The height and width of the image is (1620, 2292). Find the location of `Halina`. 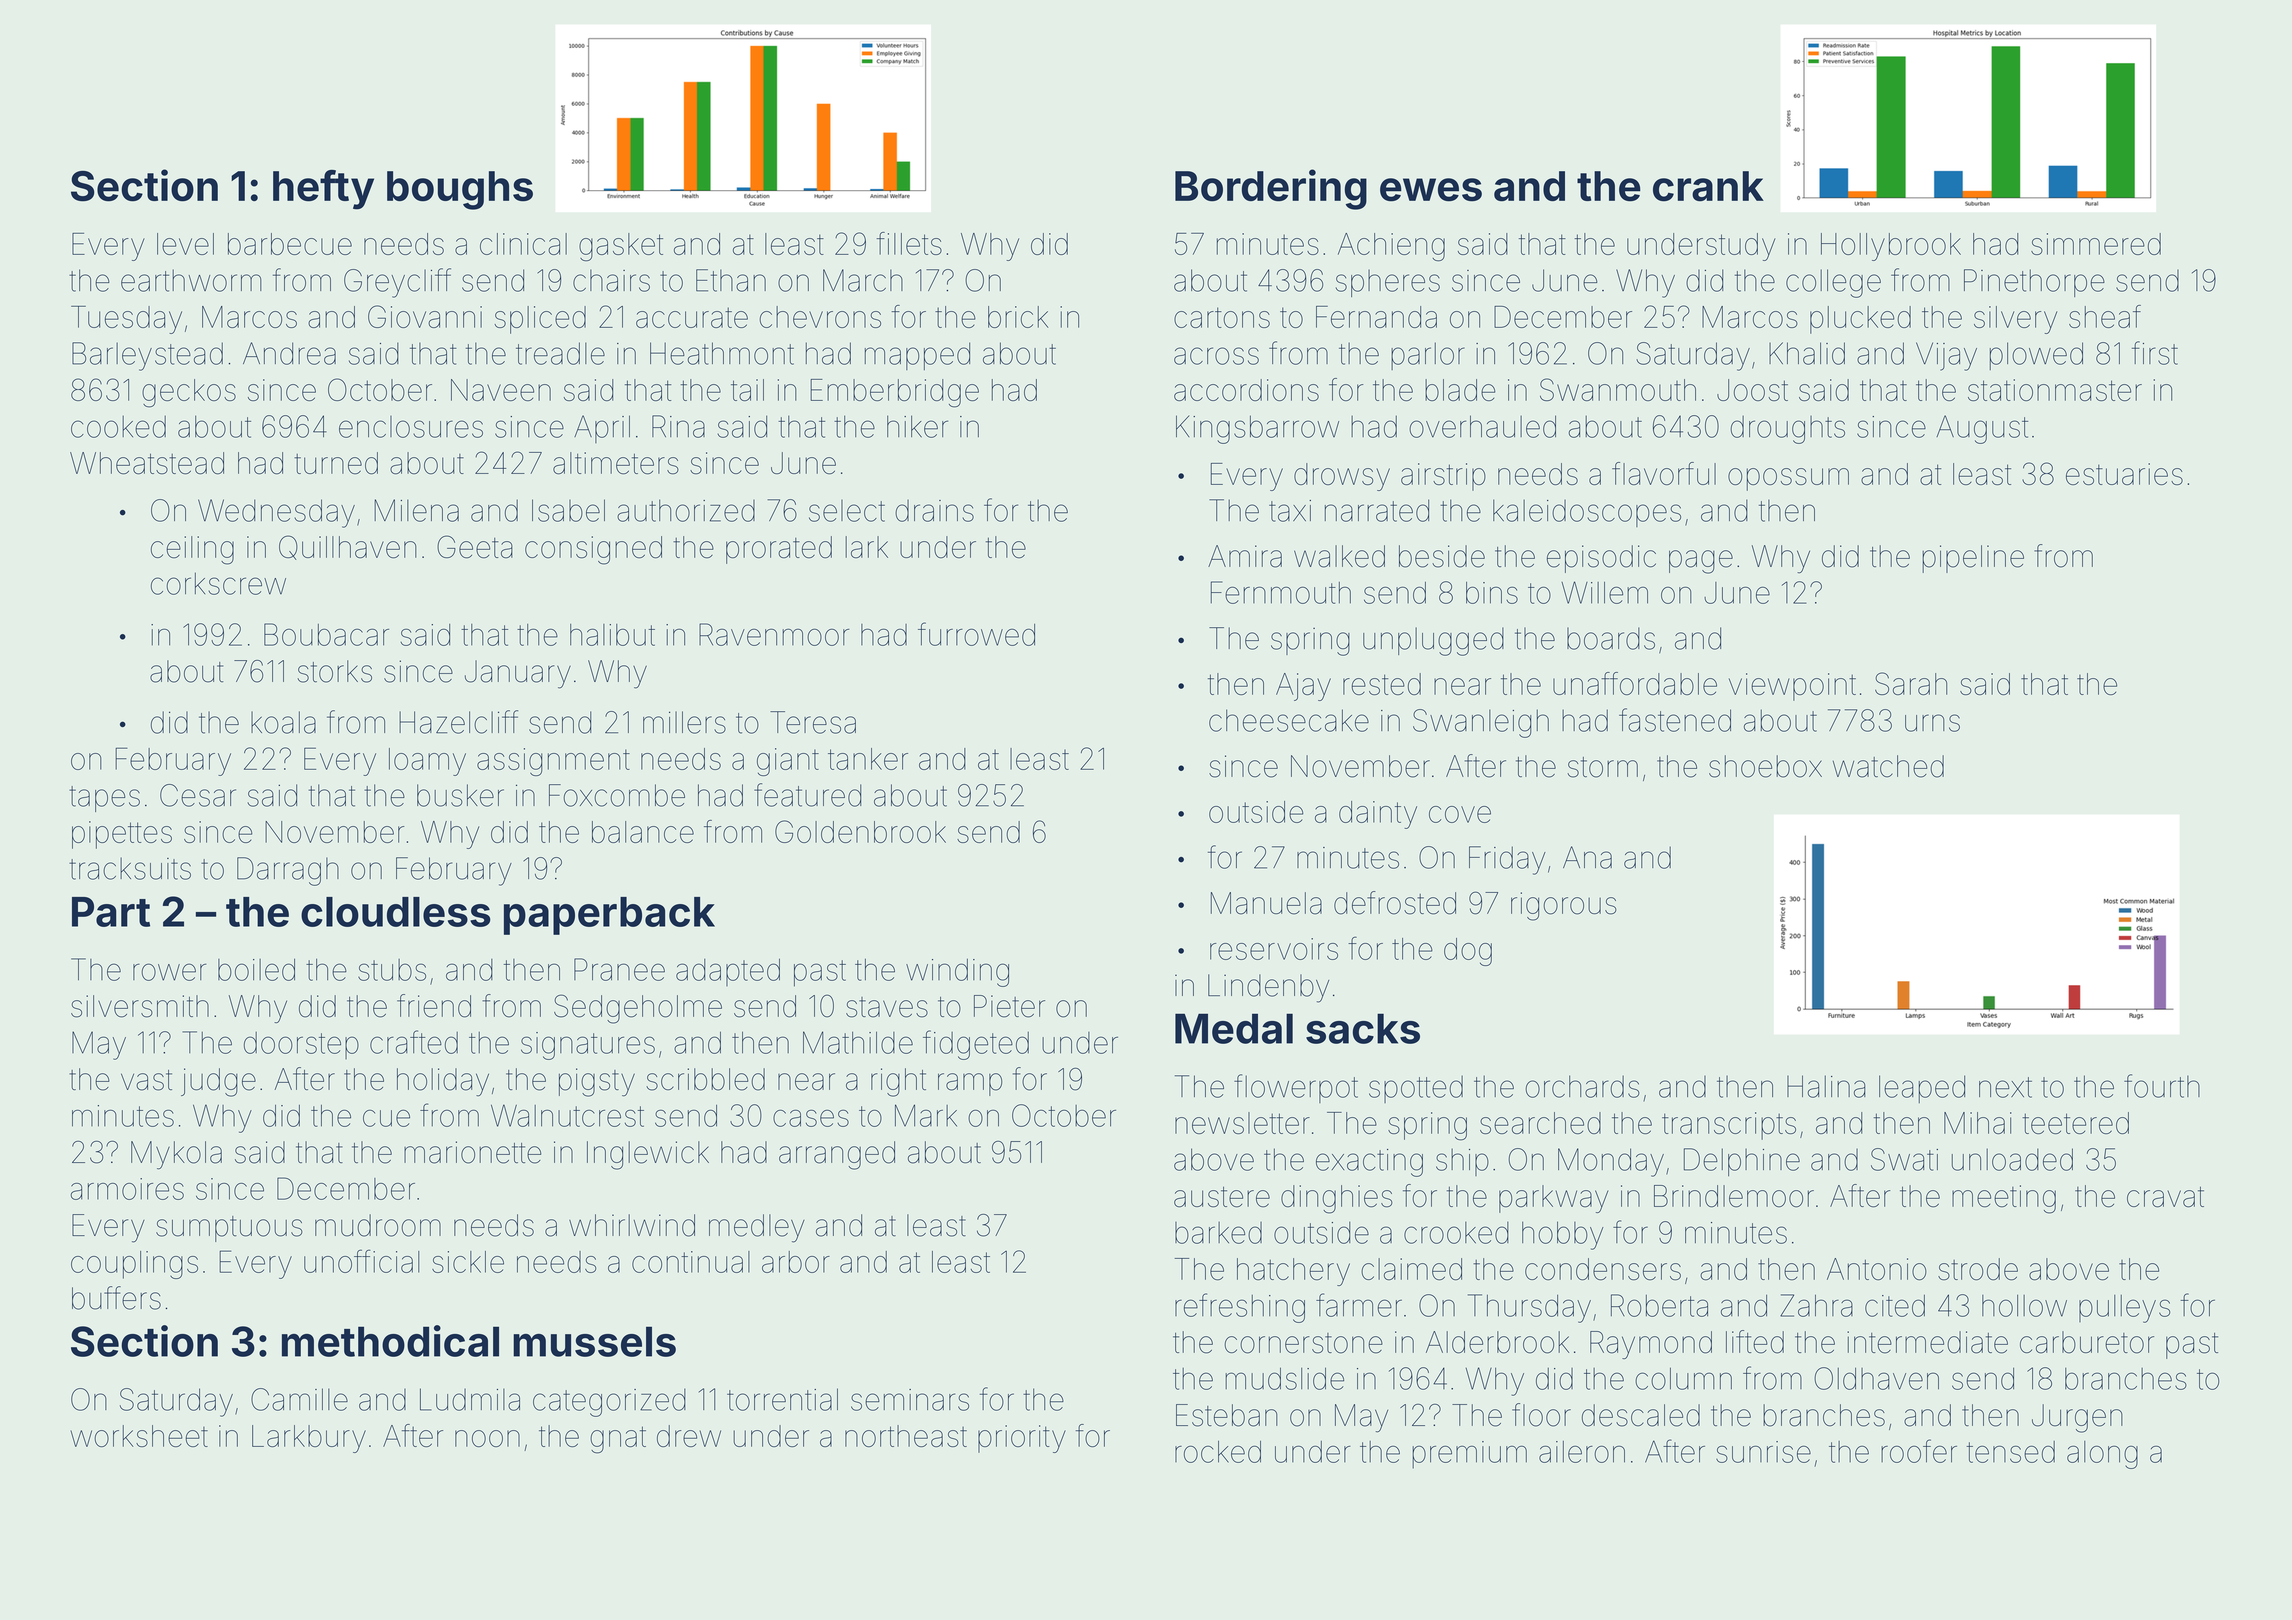

Halina is located at coordinates (1826, 1086).
